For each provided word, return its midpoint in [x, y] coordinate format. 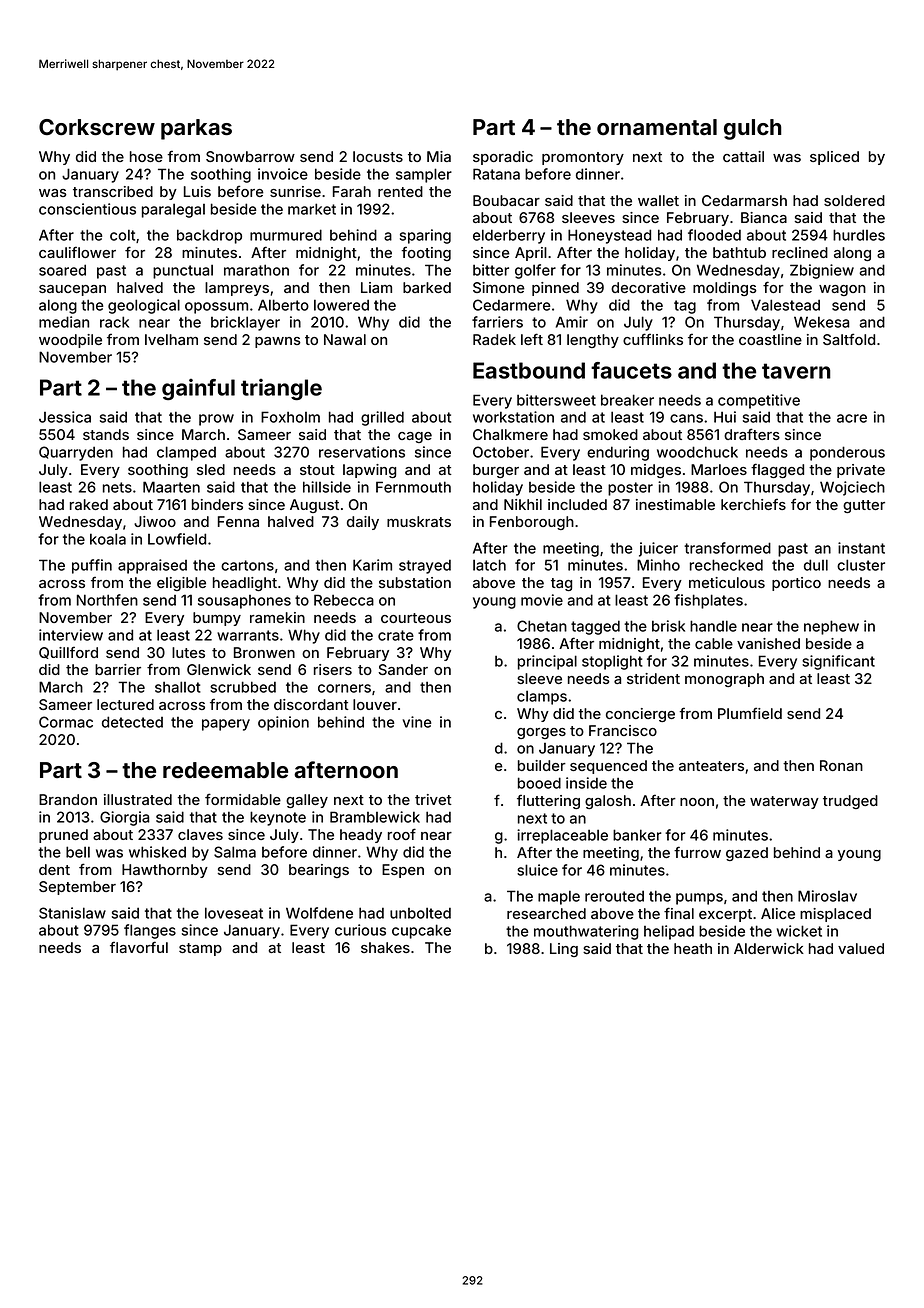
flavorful [139, 947]
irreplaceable [562, 836]
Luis [197, 191]
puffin [92, 566]
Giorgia [124, 818]
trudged [850, 802]
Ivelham [171, 339]
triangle [281, 389]
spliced [834, 158]
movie [542, 600]
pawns [278, 342]
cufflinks [653, 339]
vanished [768, 643]
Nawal [345, 339]
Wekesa [821, 322]
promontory [583, 158]
